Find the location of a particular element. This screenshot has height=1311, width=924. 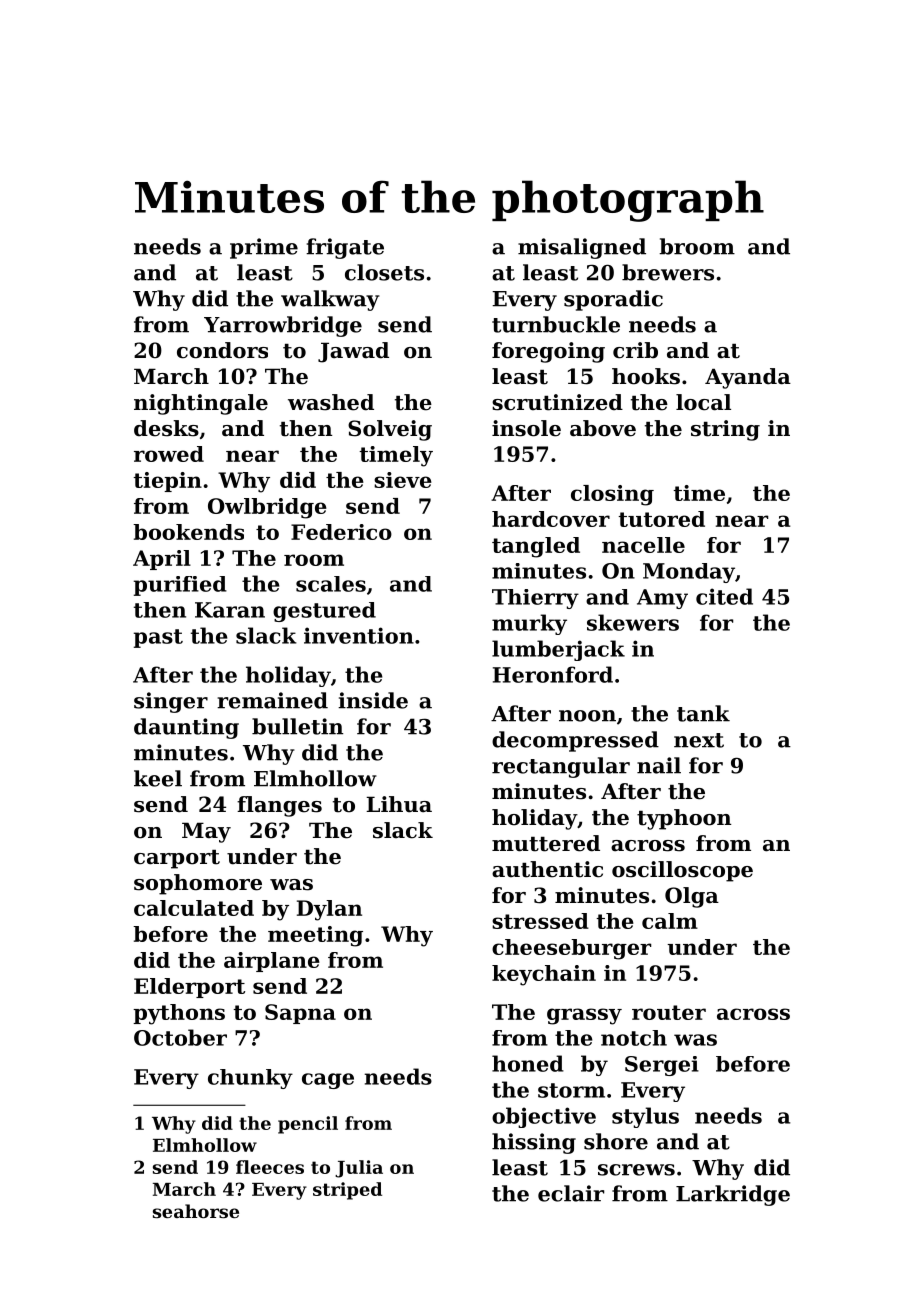

prime is located at coordinates (264, 248).
